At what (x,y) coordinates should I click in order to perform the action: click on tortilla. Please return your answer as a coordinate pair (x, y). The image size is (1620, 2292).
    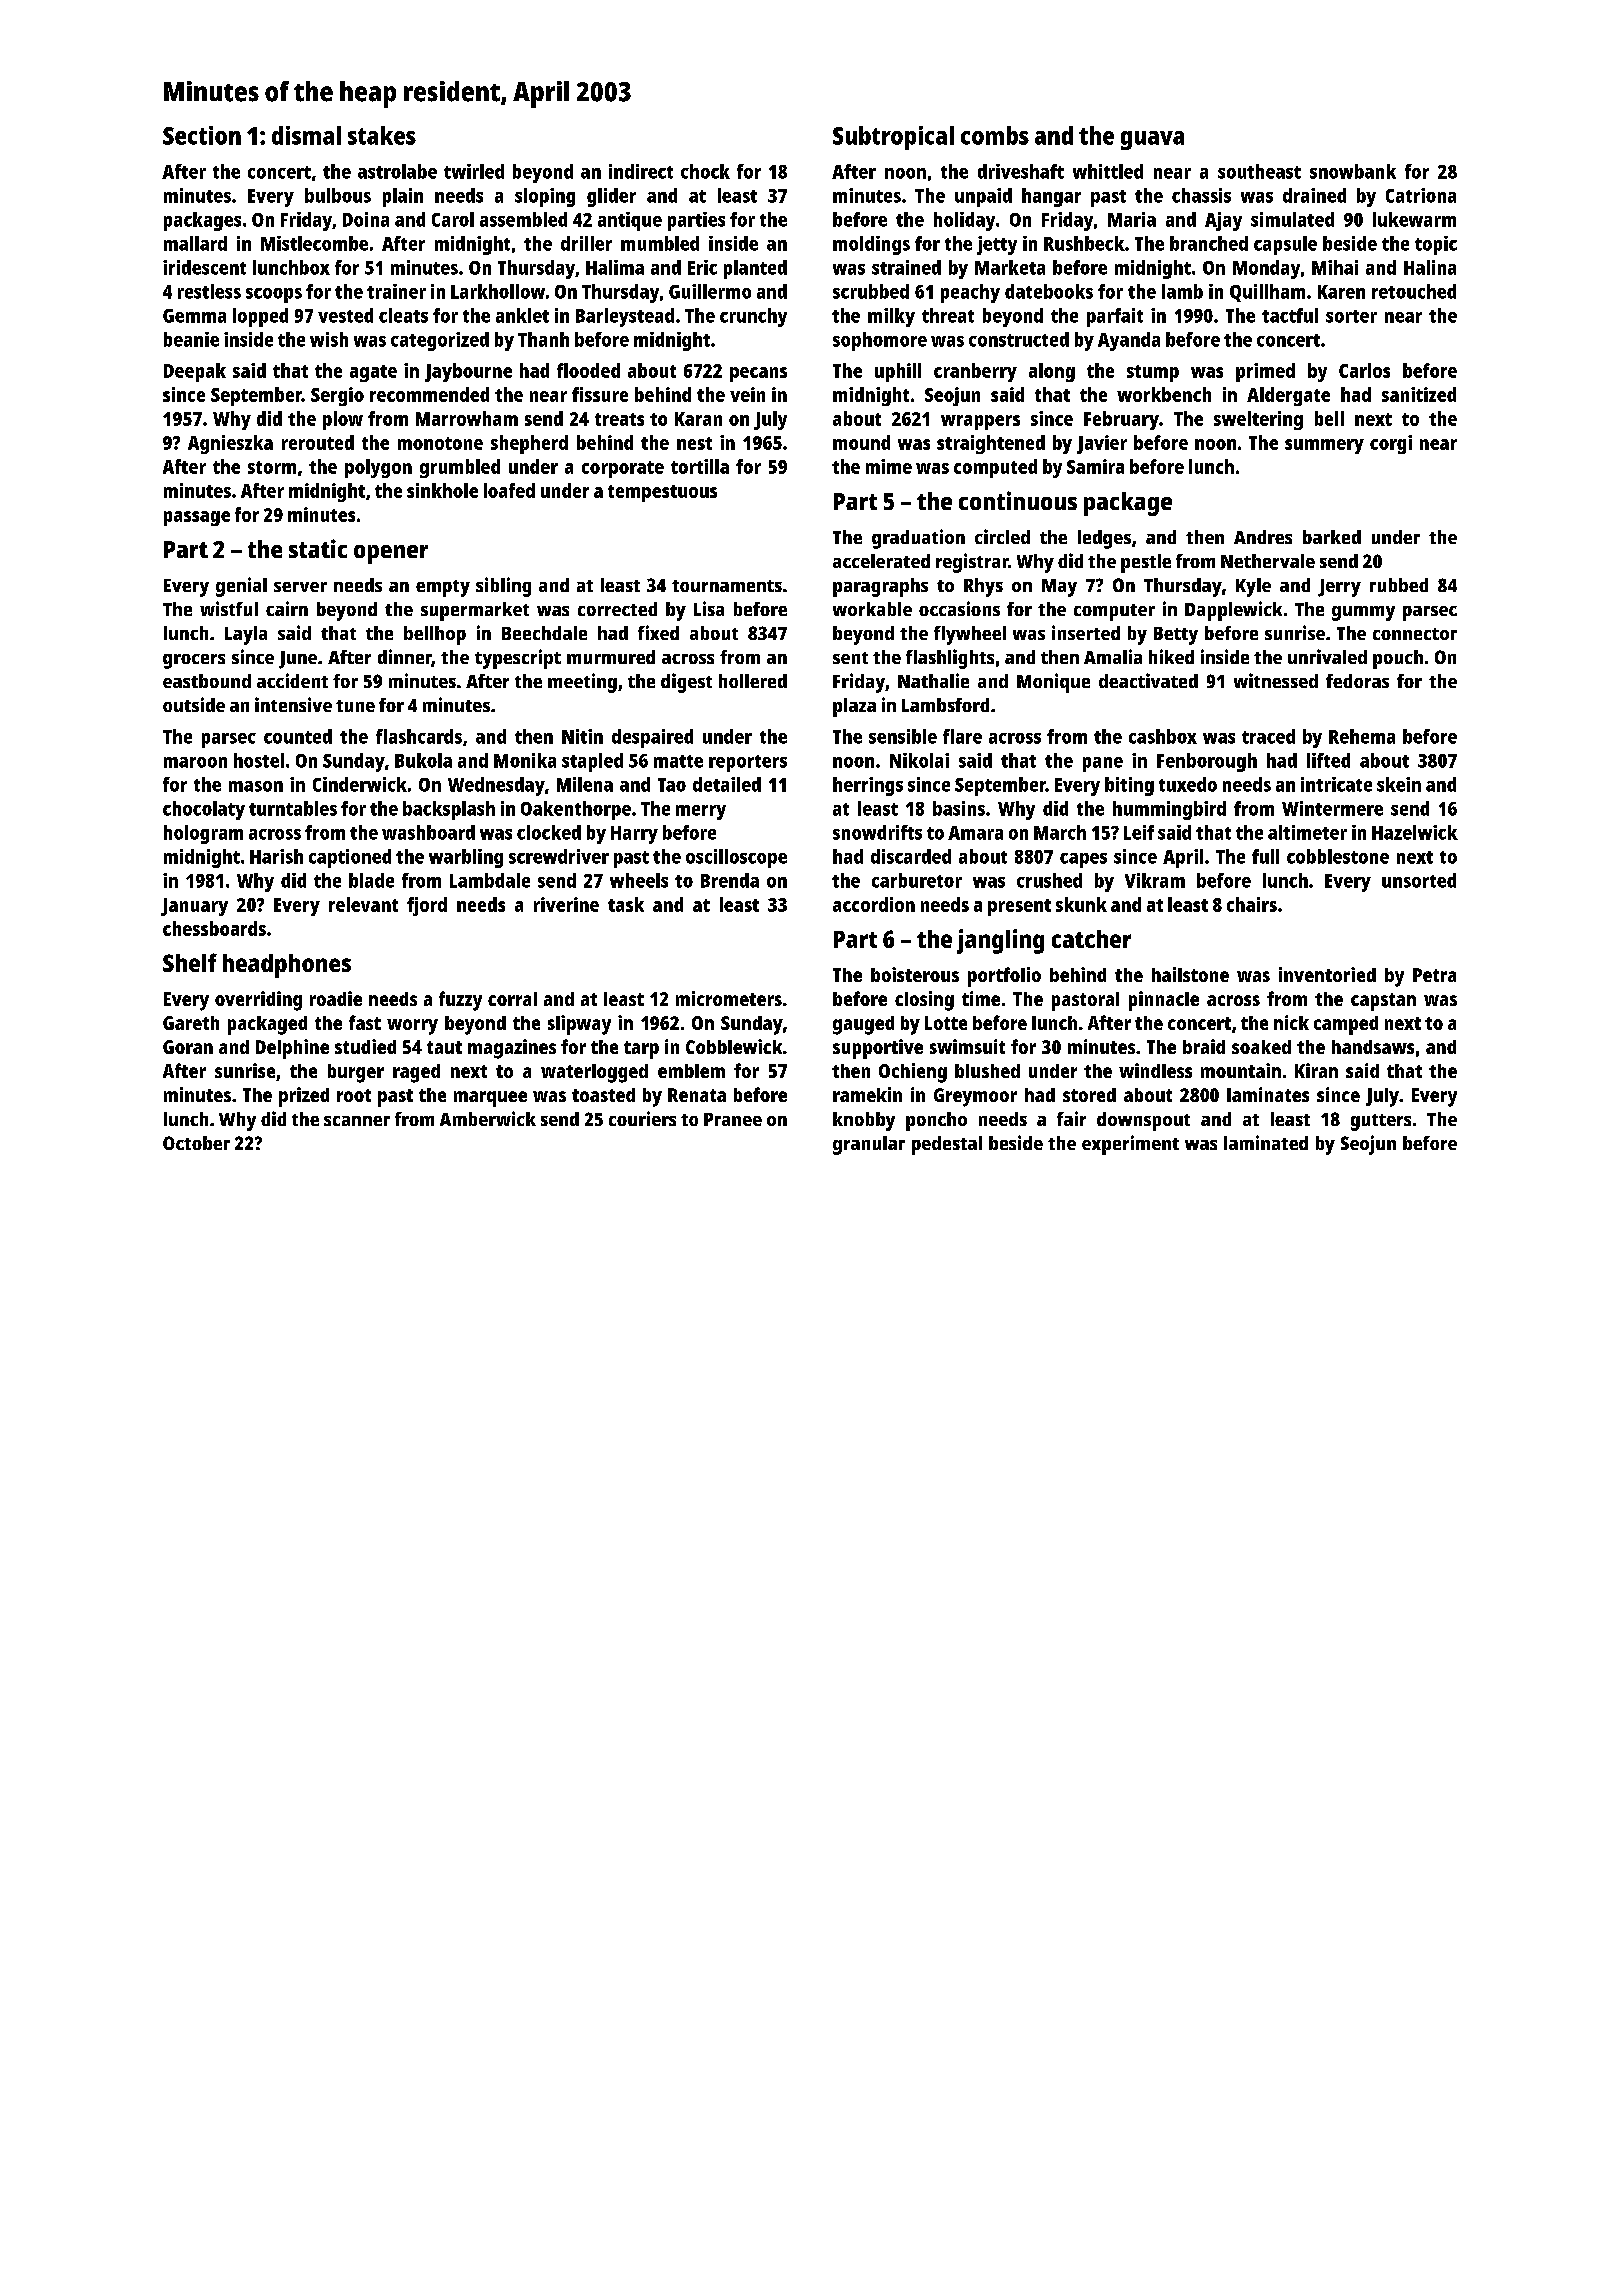
    Looking at the image, I should click on (700, 466).
